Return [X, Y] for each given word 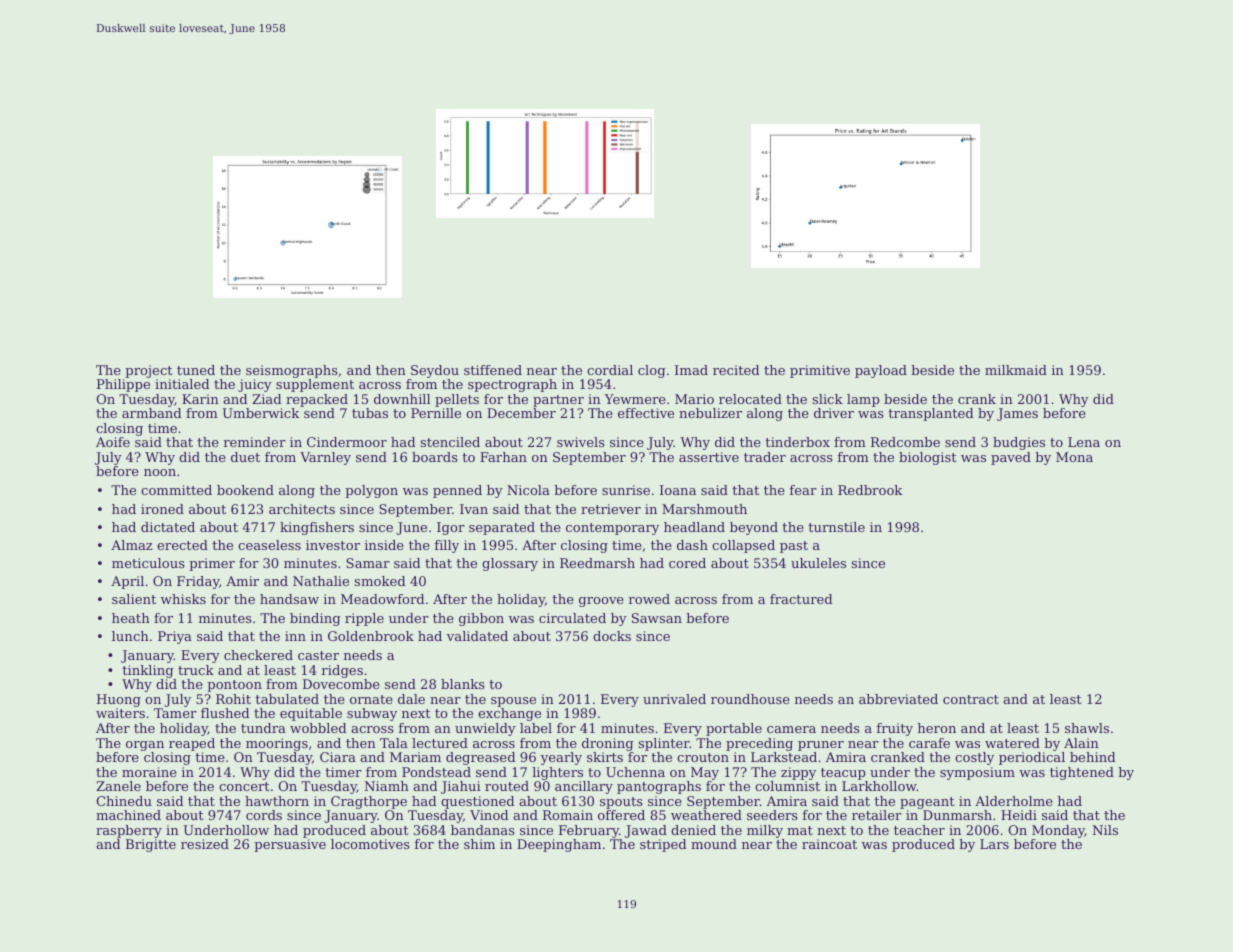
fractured [801, 599]
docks [612, 636]
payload [881, 371]
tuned [196, 370]
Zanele [118, 786]
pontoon [234, 686]
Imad [691, 370]
